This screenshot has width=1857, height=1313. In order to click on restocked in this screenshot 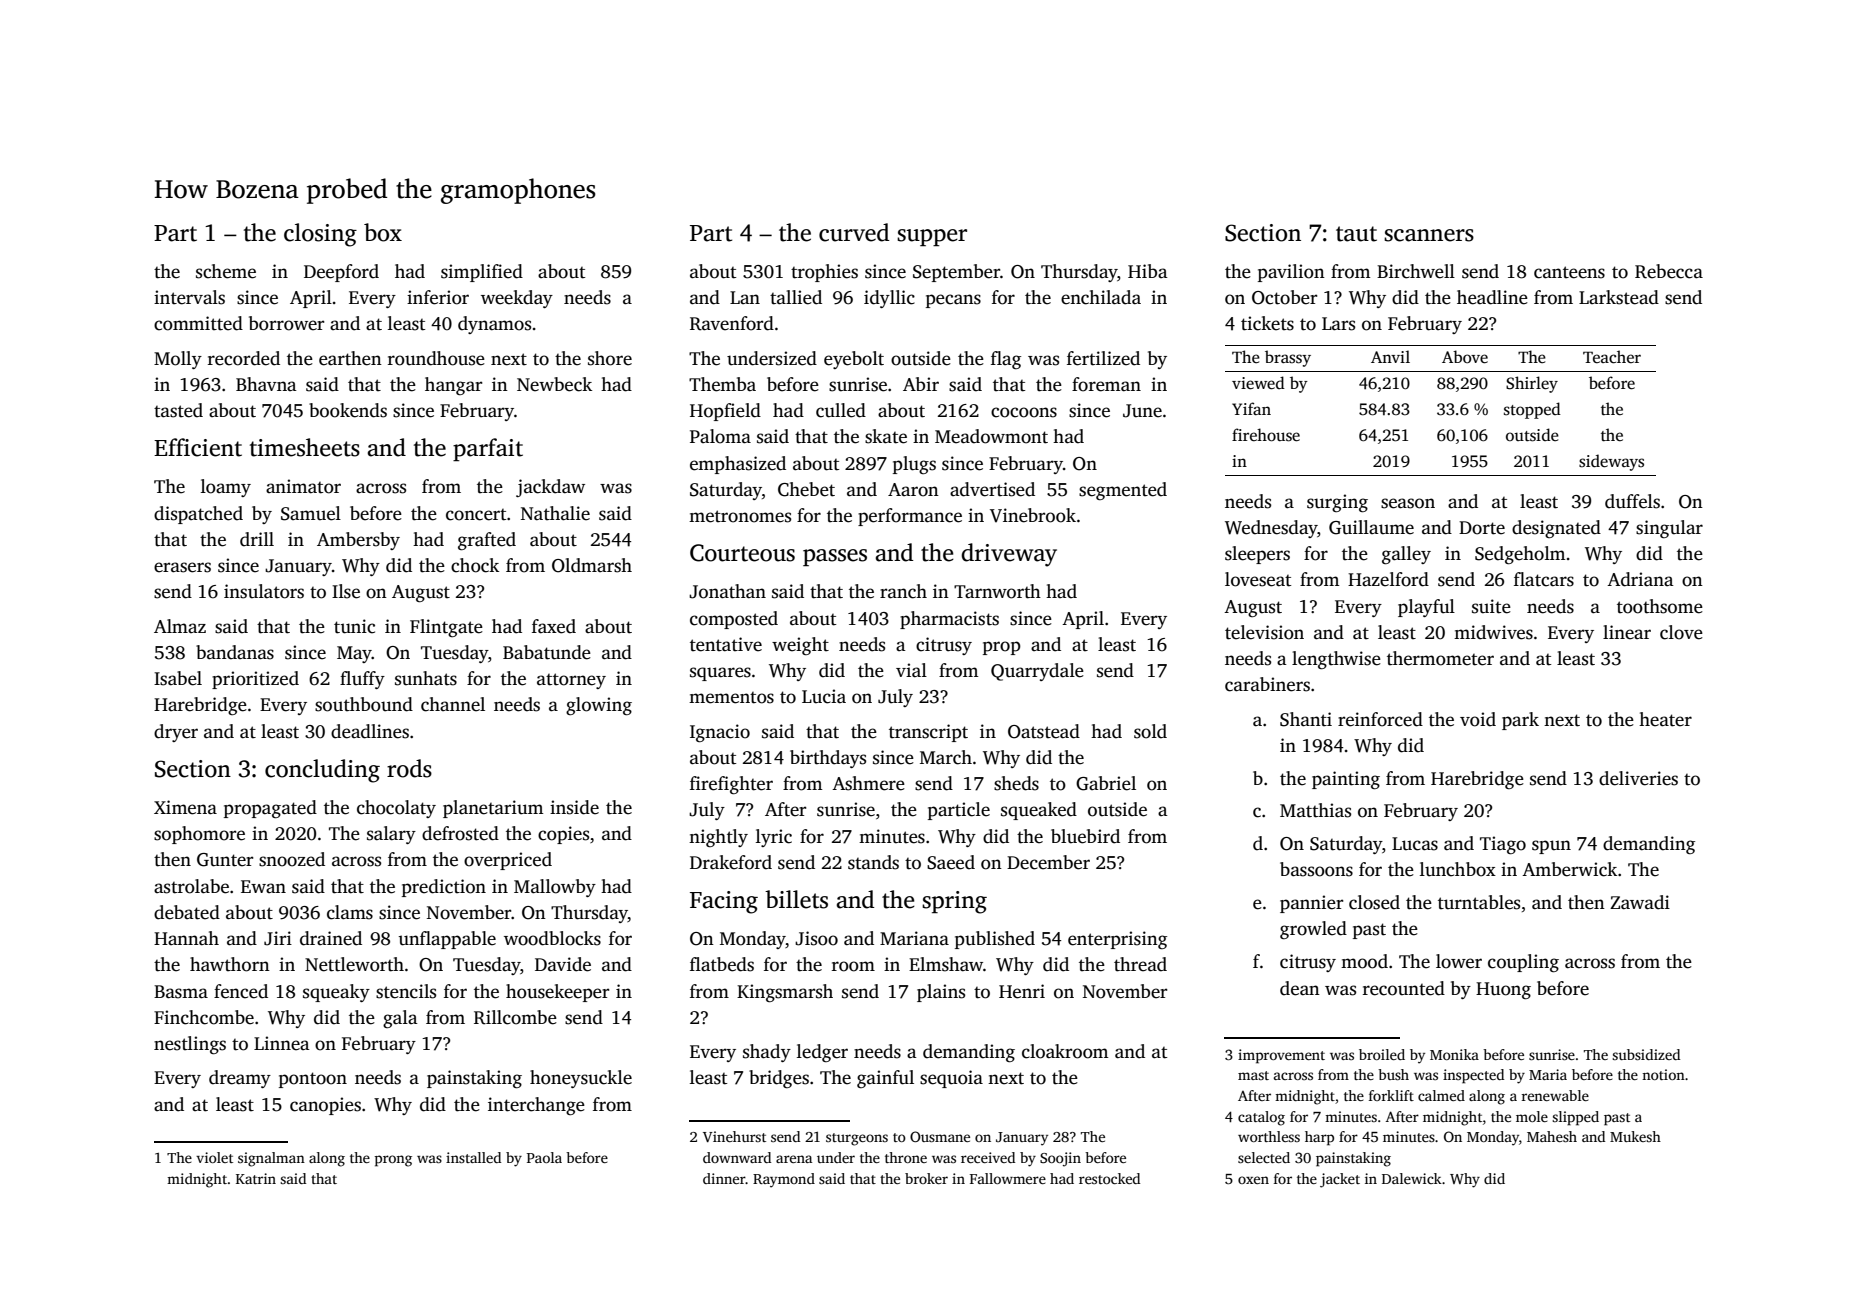, I will do `click(1109, 1178)`.
